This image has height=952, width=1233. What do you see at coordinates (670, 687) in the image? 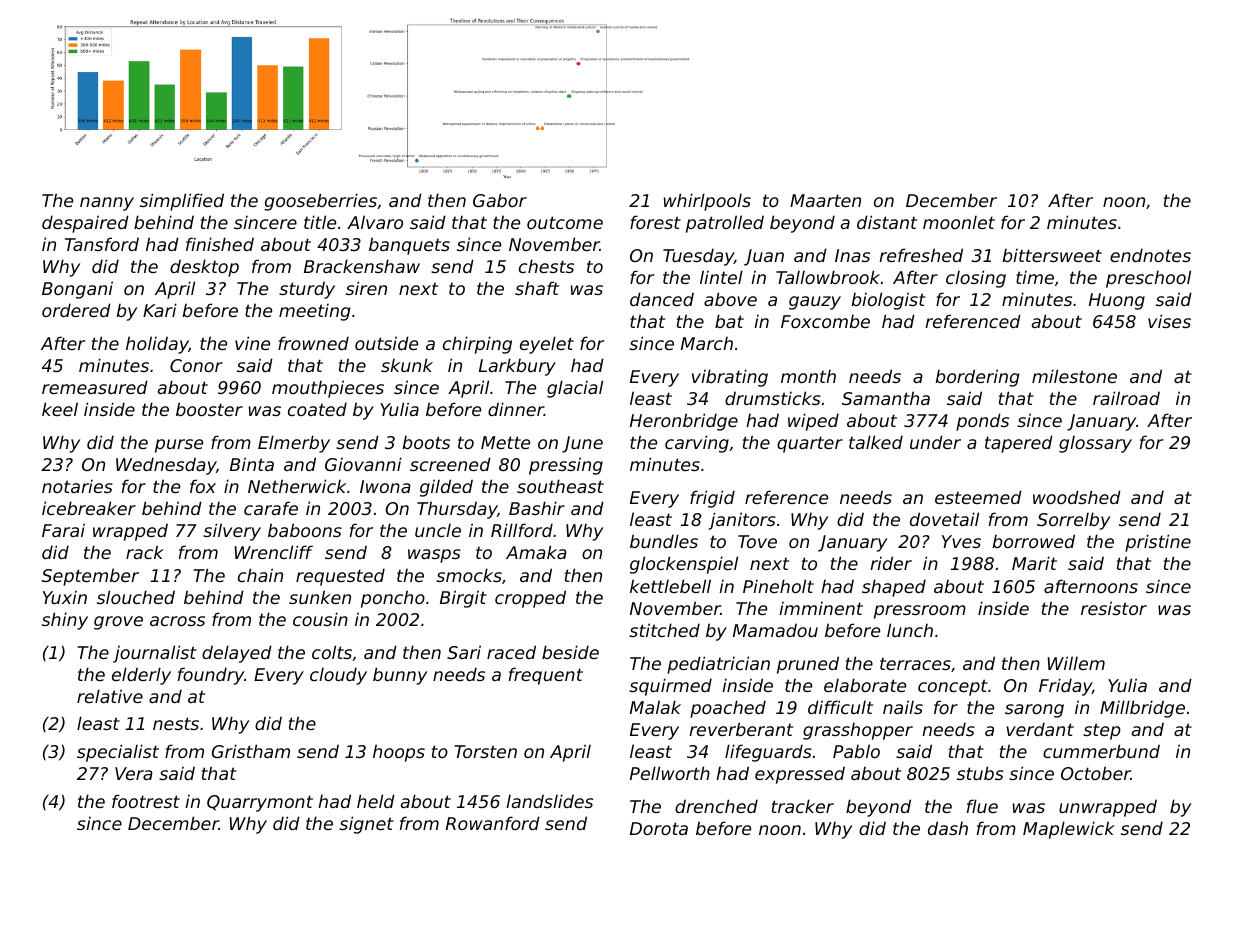
I see `squirmed` at bounding box center [670, 687].
